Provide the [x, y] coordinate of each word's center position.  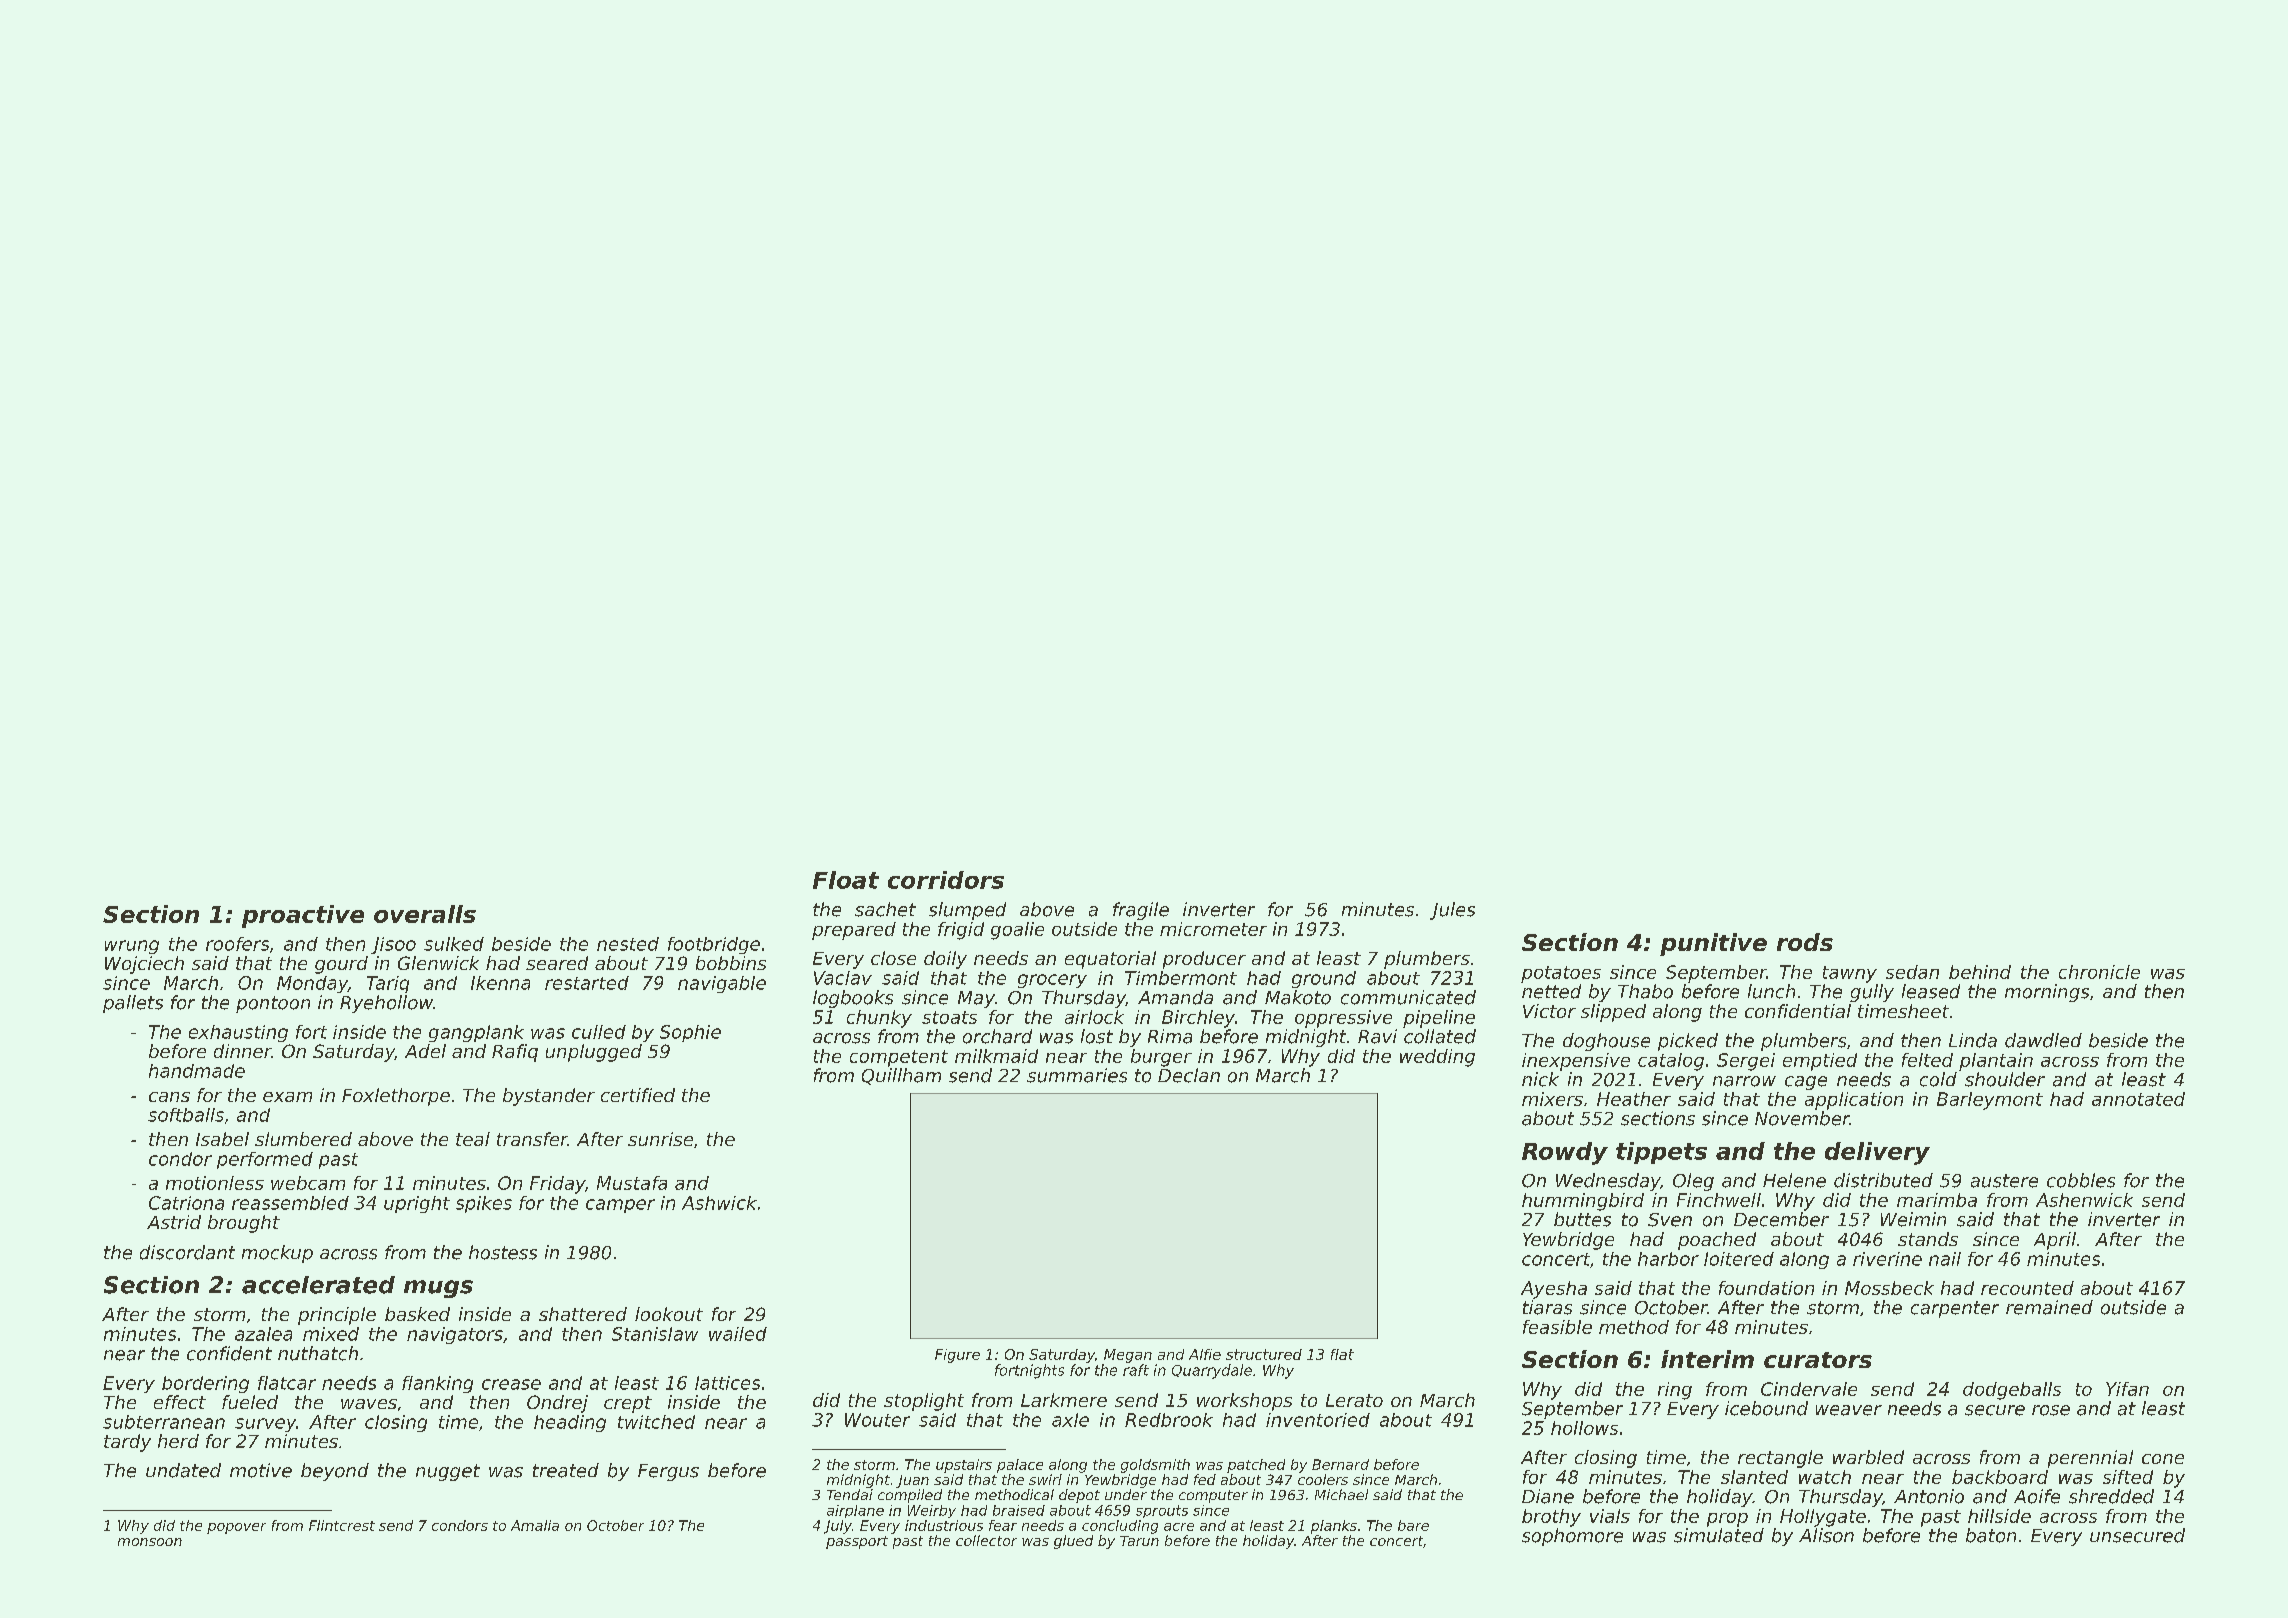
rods [1805, 942]
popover [236, 1528]
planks [1334, 1527]
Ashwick [719, 1203]
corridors [946, 880]
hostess [503, 1252]
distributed [1883, 1180]
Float [846, 880]
